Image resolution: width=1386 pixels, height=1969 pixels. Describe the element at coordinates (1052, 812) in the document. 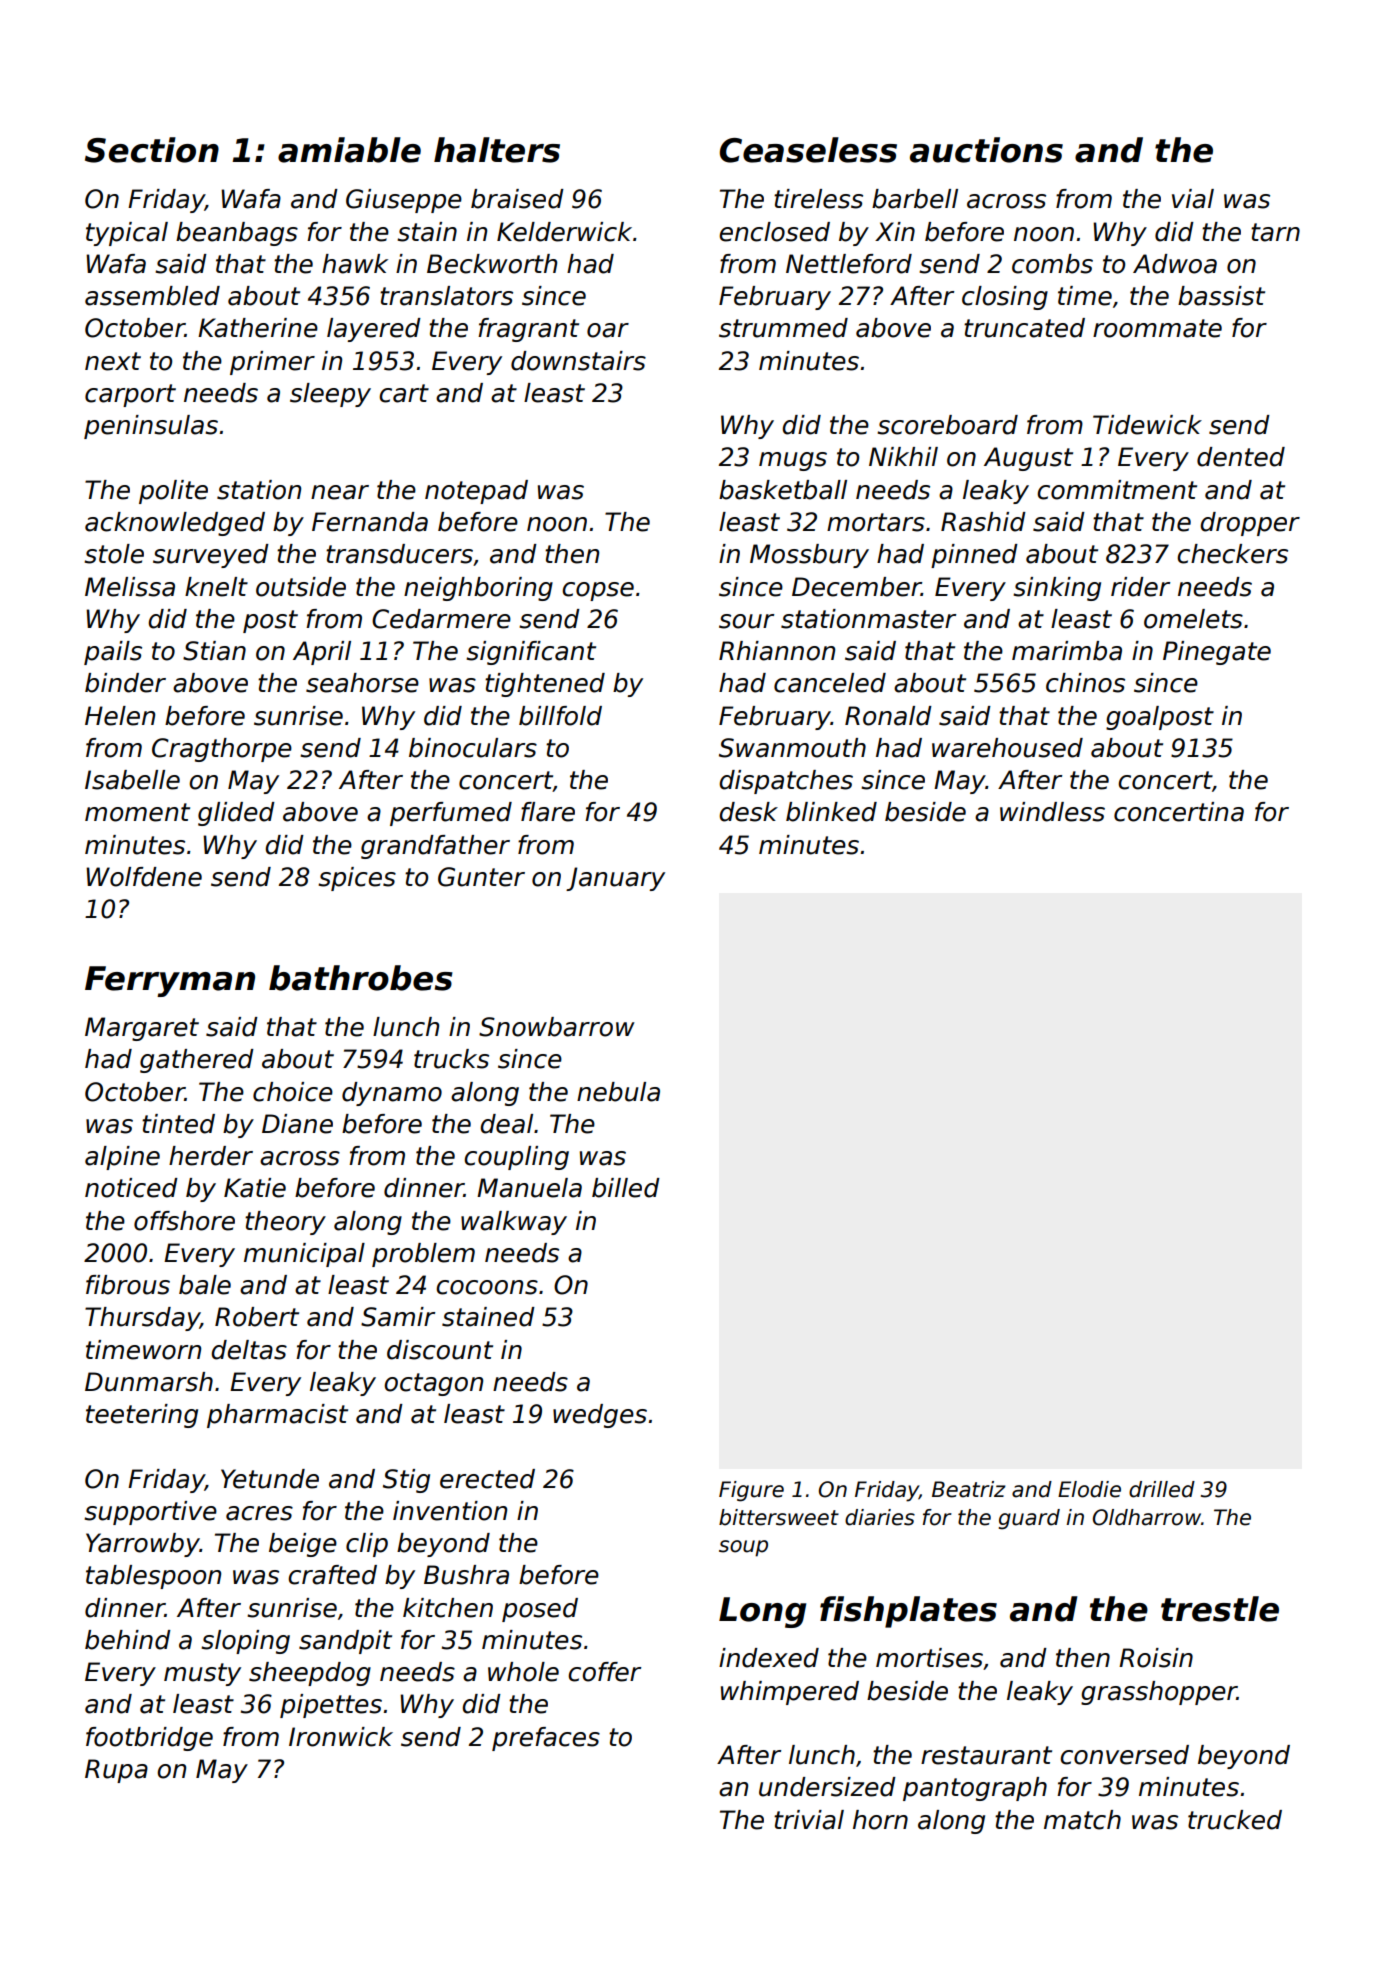

I see `windless` at that location.
